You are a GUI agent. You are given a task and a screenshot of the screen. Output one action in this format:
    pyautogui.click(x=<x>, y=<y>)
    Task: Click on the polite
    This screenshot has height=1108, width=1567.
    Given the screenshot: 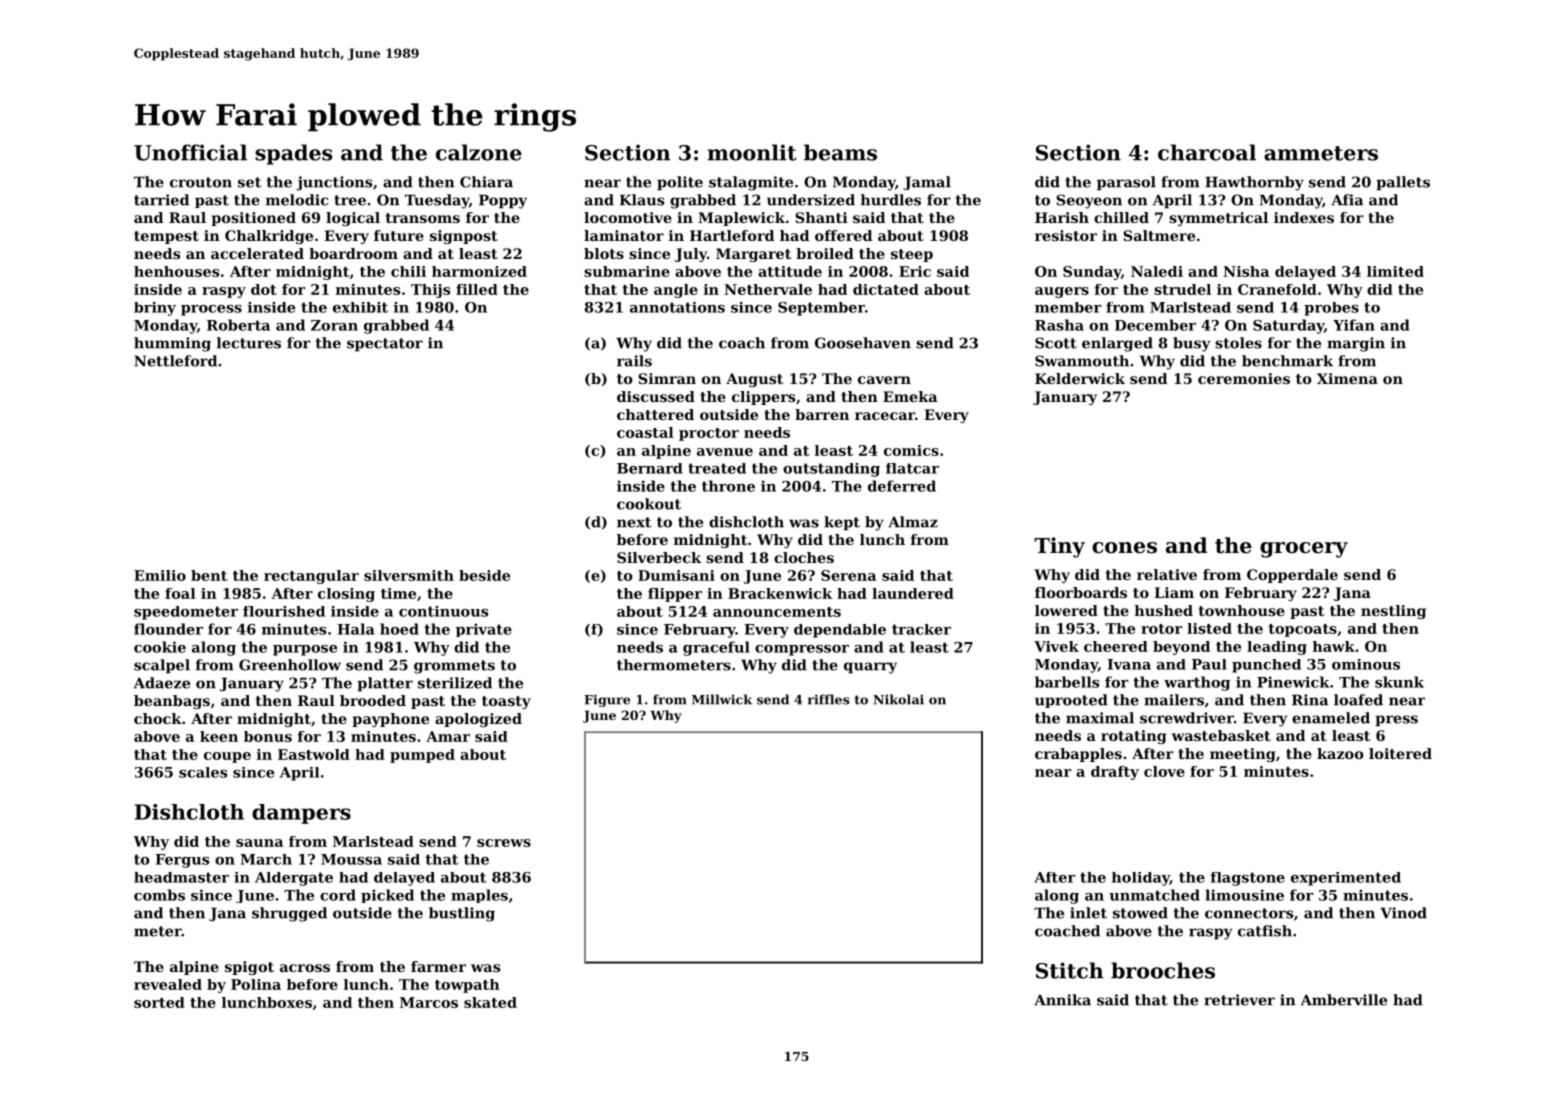 What is the action you would take?
    pyautogui.click(x=680, y=183)
